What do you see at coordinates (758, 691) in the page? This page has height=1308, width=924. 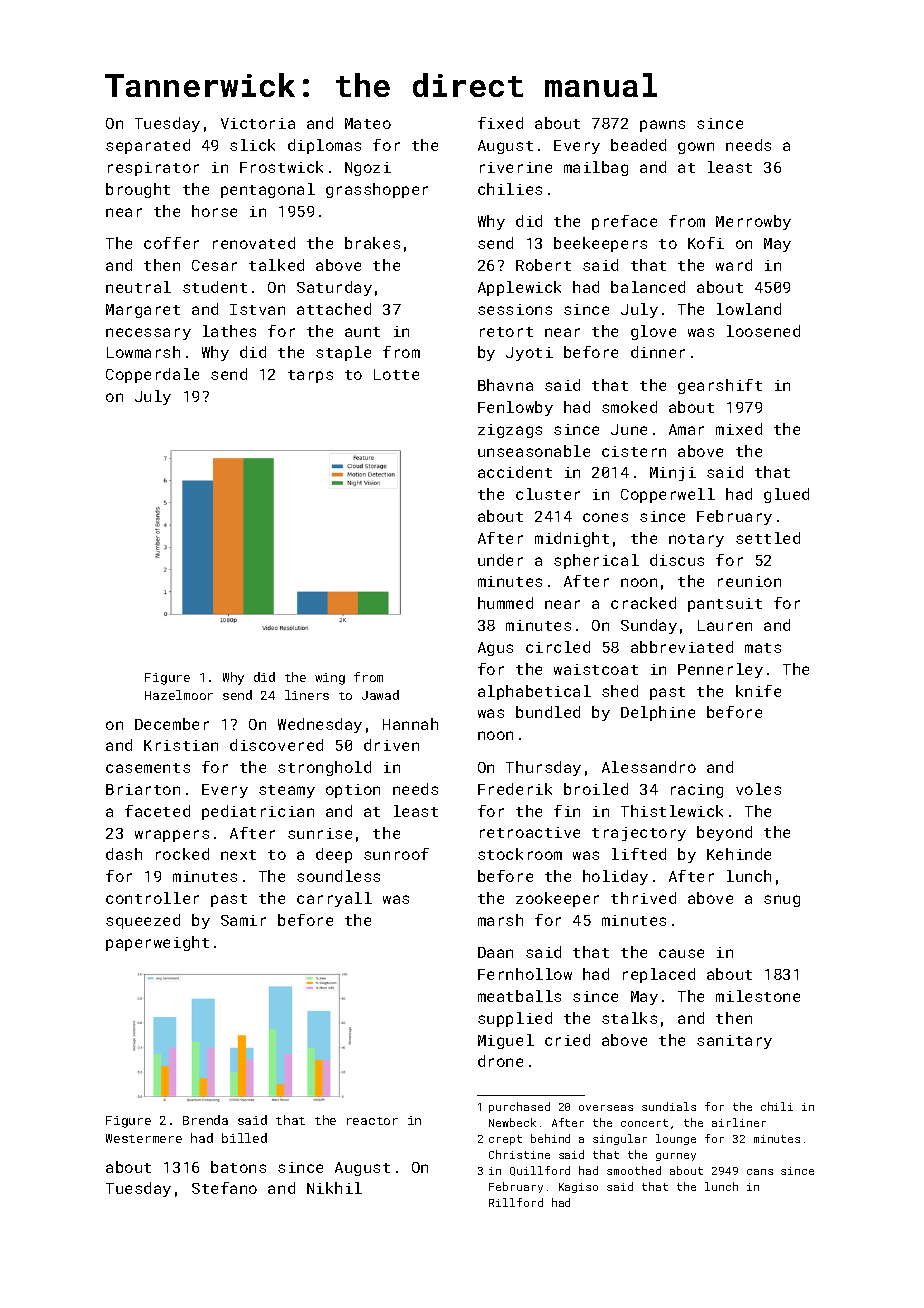 I see `knife` at bounding box center [758, 691].
